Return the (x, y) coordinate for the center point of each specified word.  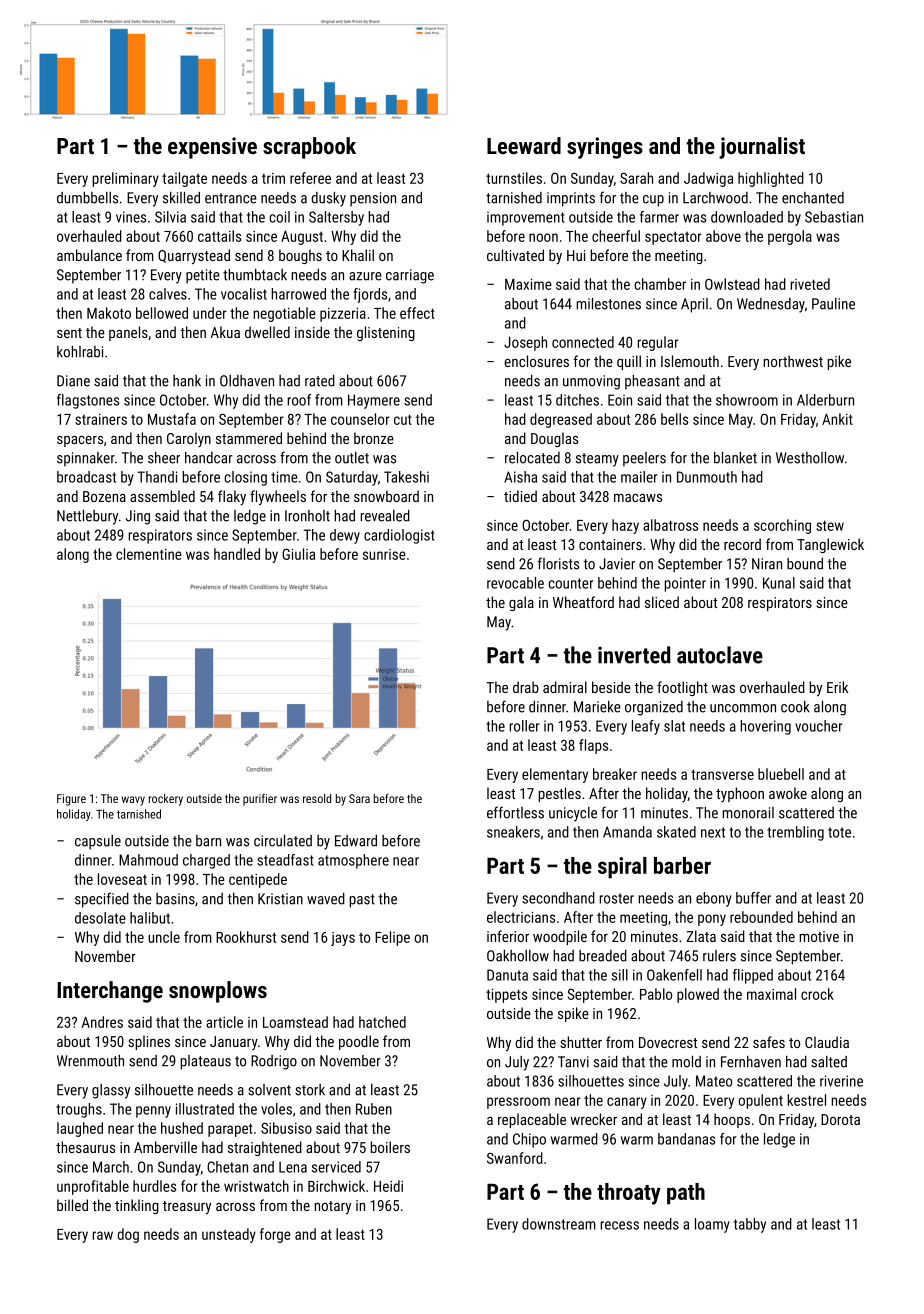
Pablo (656, 994)
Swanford (515, 1158)
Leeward (524, 145)
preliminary (125, 179)
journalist (762, 148)
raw (102, 1235)
